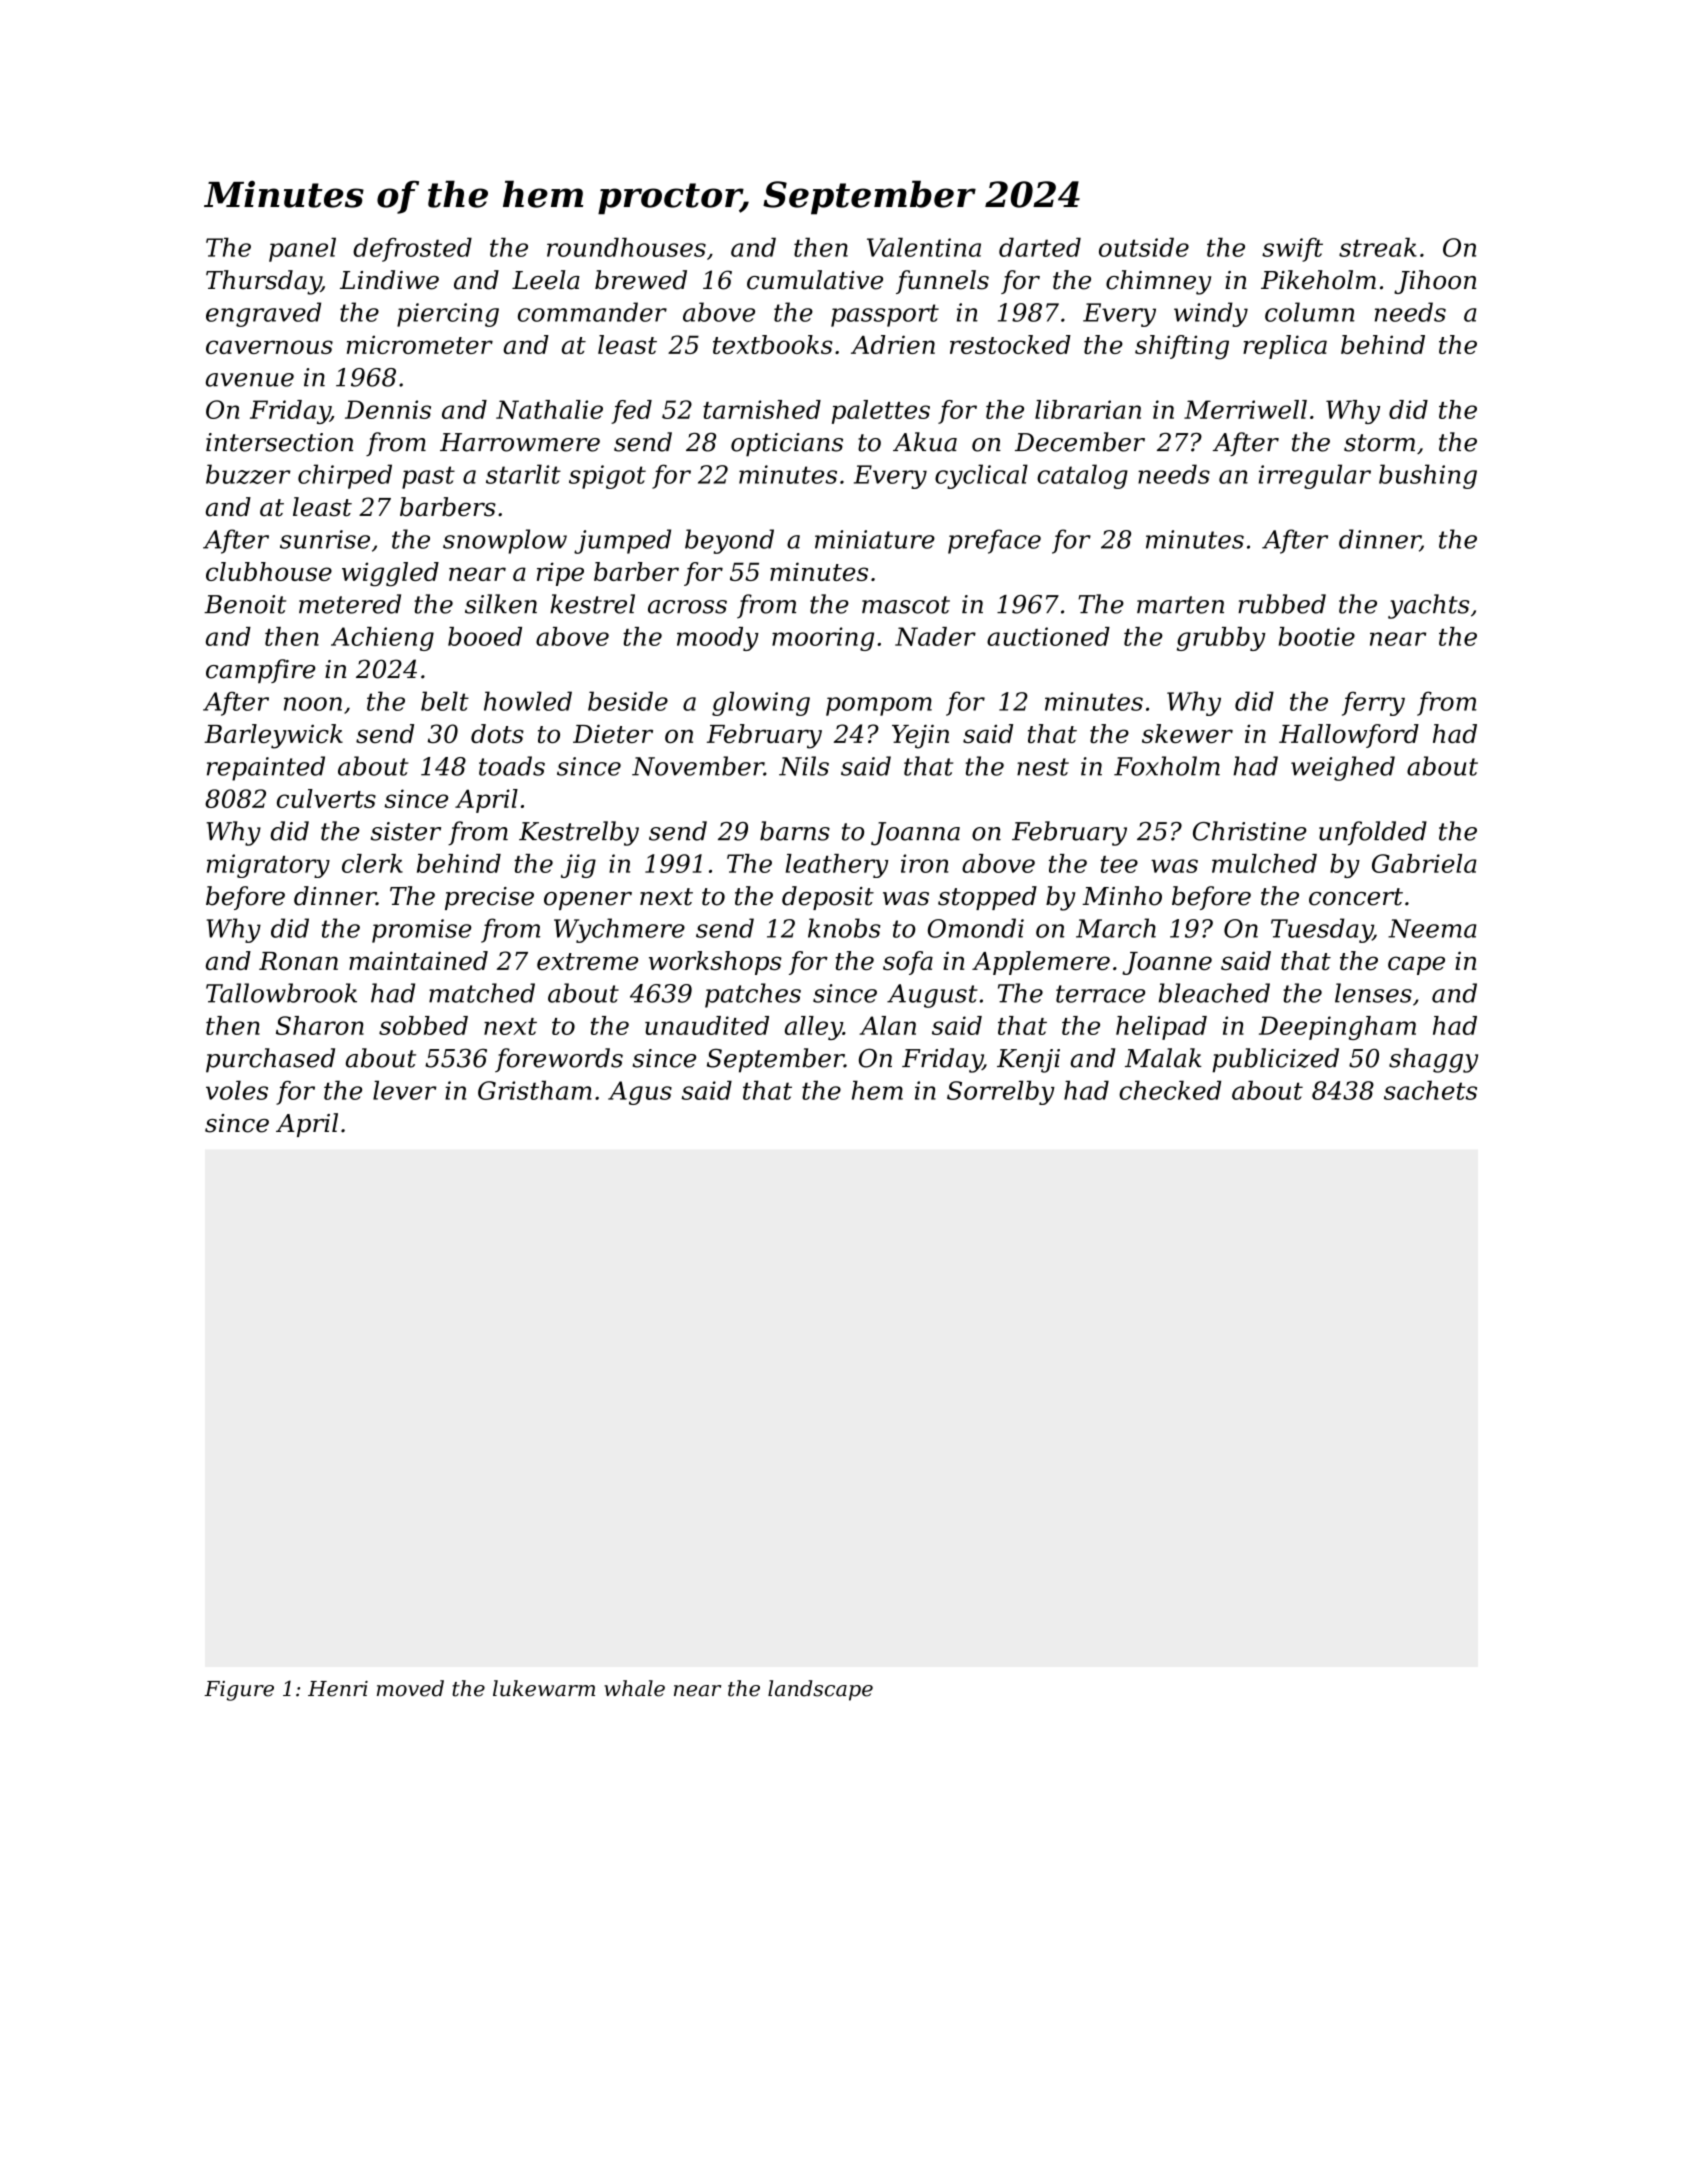  What do you see at coordinates (302, 250) in the document?
I see `panel` at bounding box center [302, 250].
